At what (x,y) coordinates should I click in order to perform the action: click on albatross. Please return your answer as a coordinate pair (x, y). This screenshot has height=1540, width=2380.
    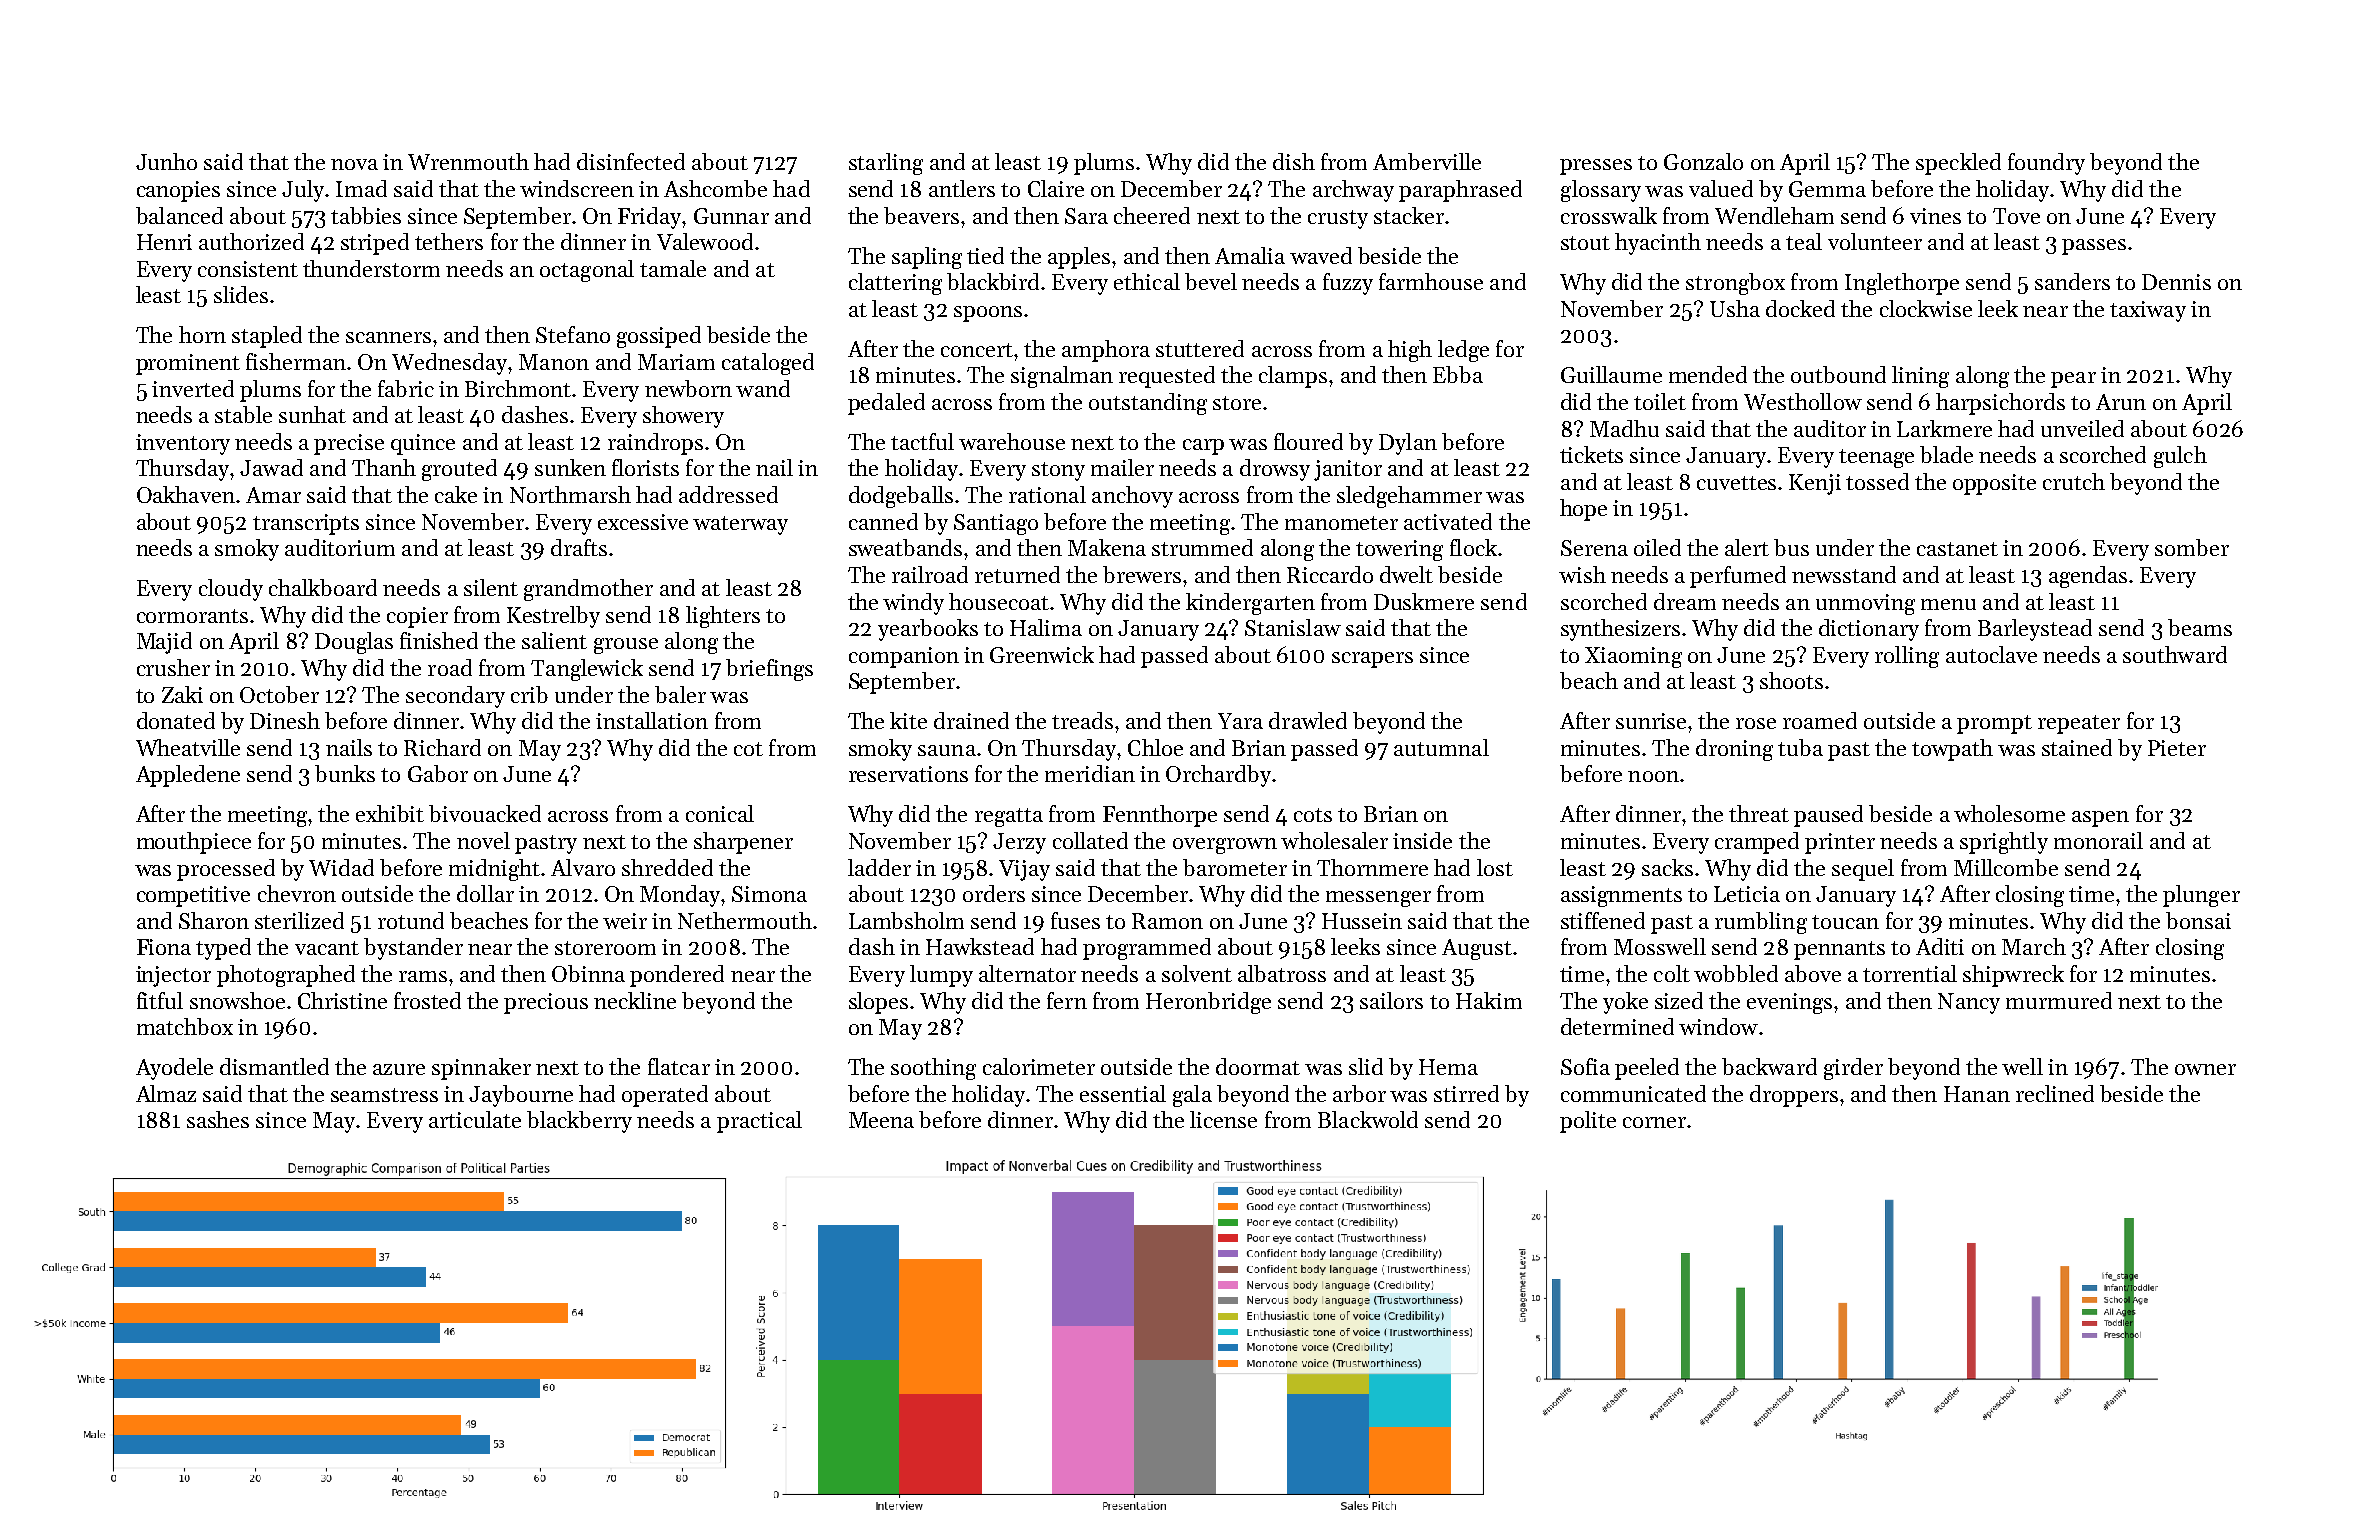
    Looking at the image, I should click on (1282, 973).
